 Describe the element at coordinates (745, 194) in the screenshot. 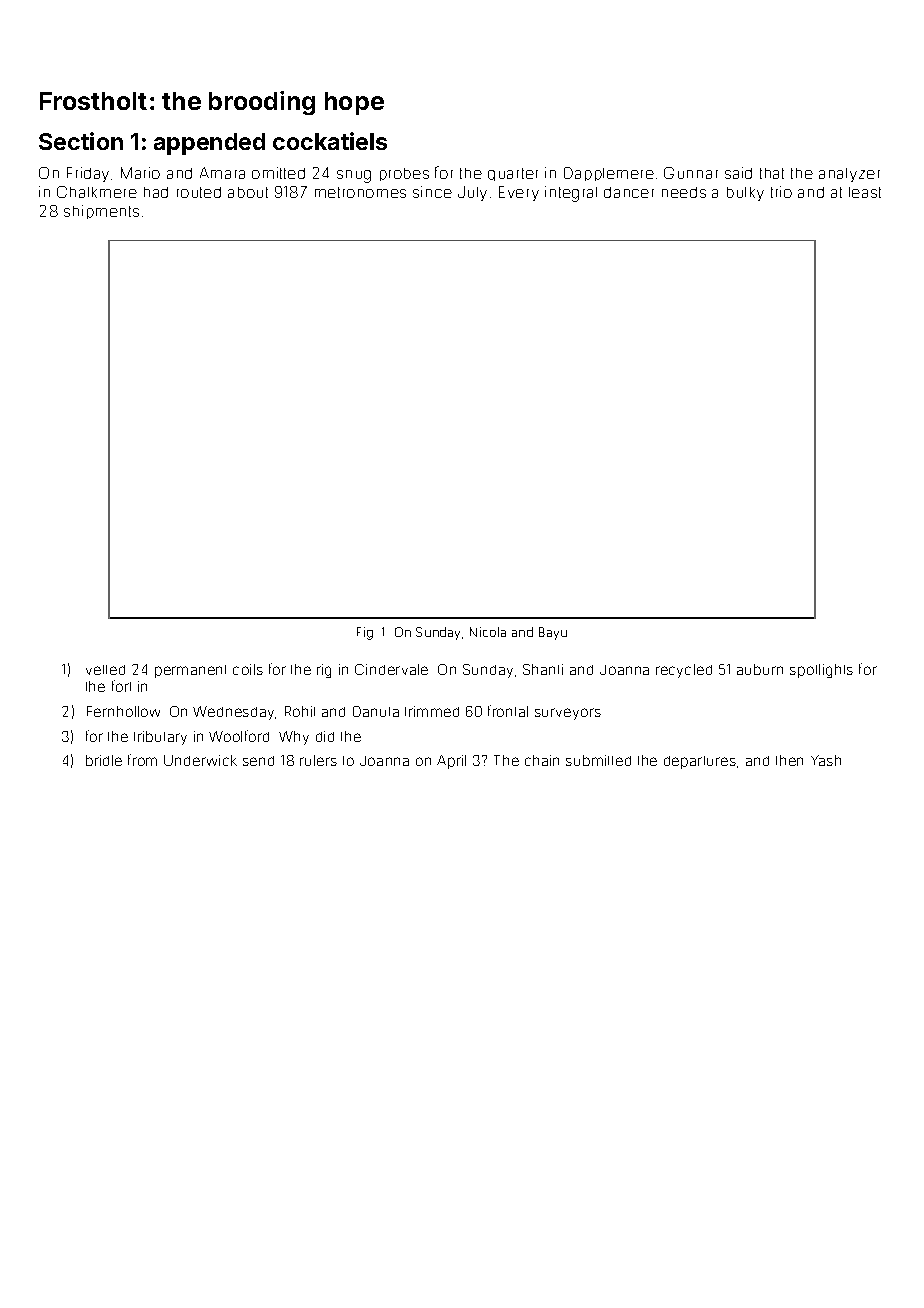

I see `bulky` at that location.
